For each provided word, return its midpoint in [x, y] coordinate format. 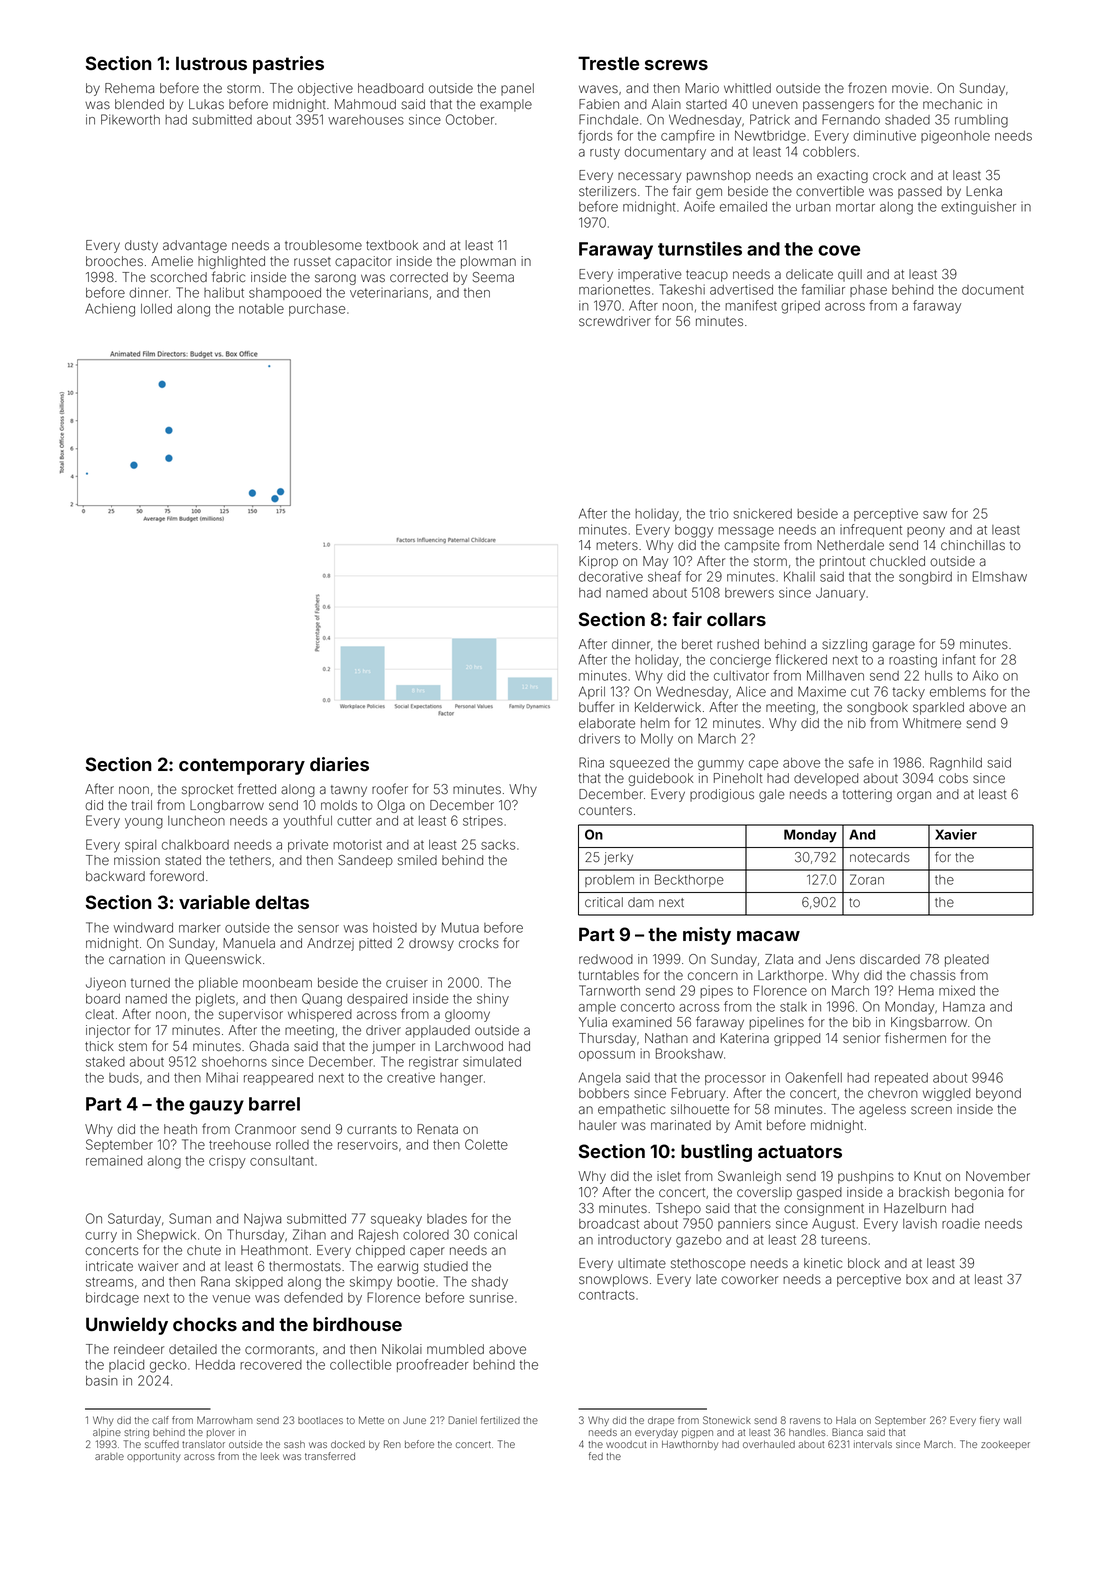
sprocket [207, 790]
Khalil [799, 576]
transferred [330, 1456]
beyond [998, 1094]
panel [517, 89]
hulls [939, 676]
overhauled [769, 1444]
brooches [114, 261]
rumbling [981, 121]
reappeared [278, 1079]
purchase [317, 310]
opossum [607, 1056]
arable [109, 1456]
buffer [597, 707]
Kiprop [598, 562]
